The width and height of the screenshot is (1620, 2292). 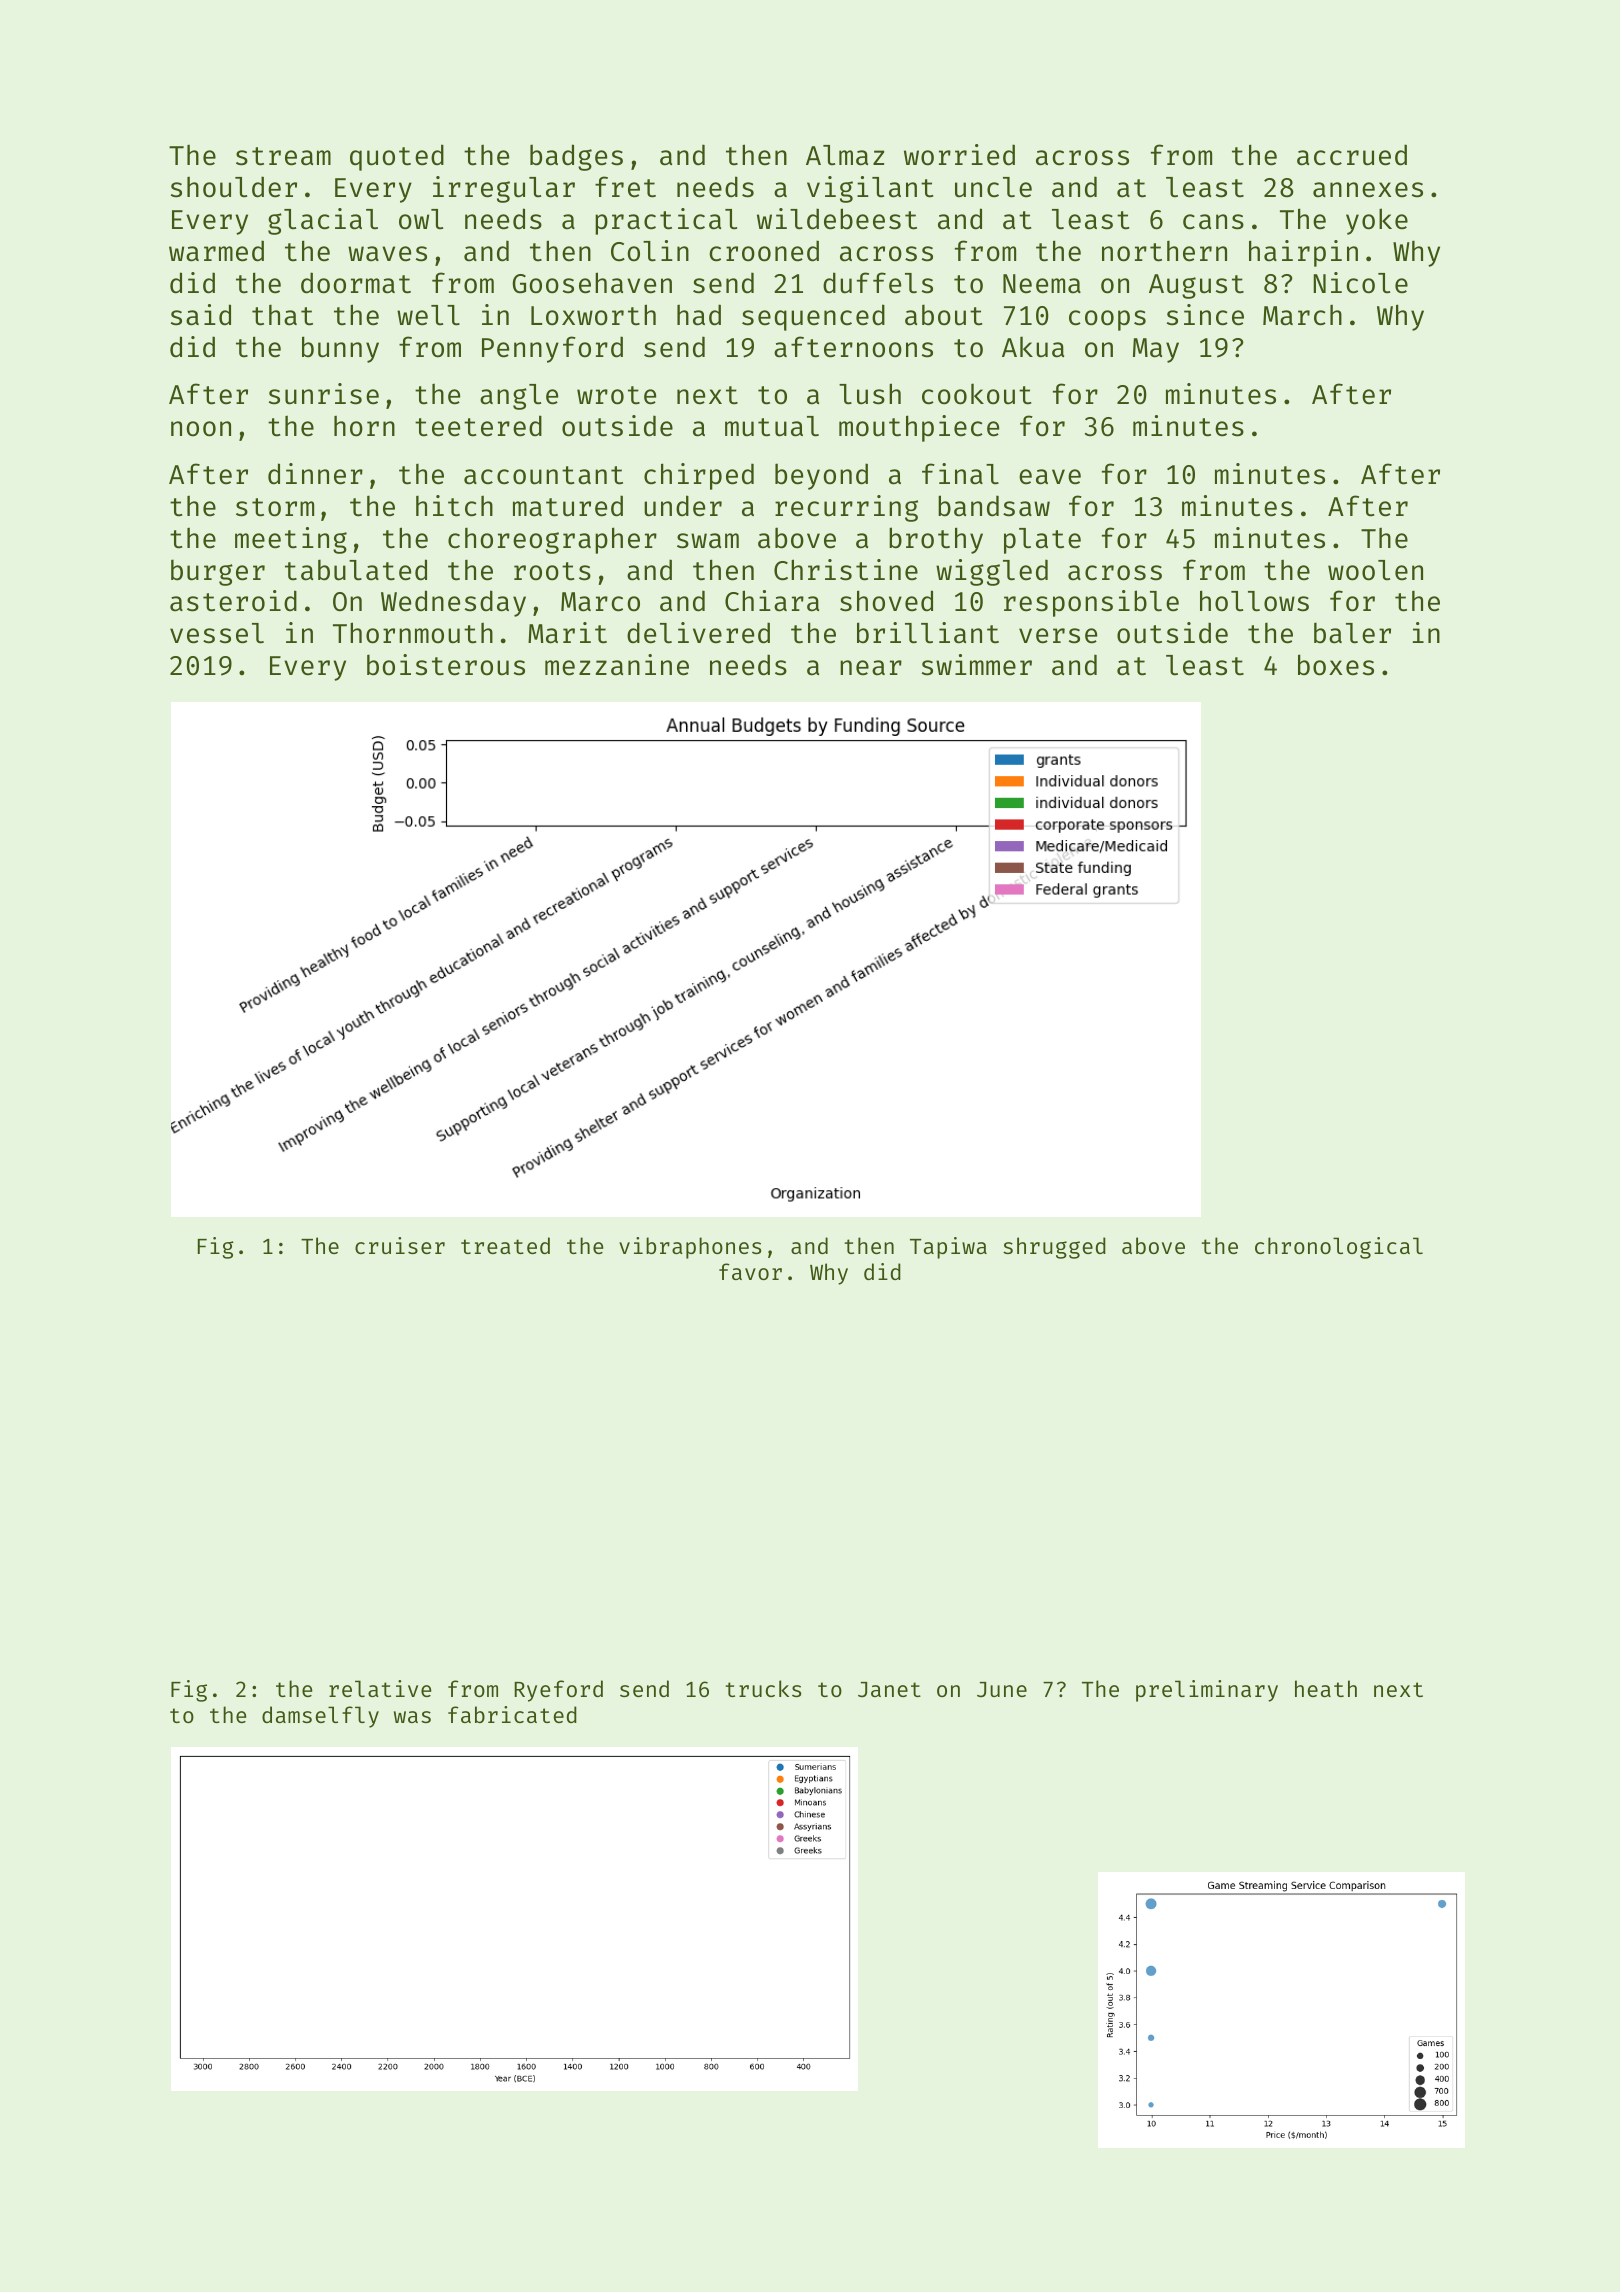 What do you see at coordinates (400, 1245) in the screenshot?
I see `cruiser` at bounding box center [400, 1245].
